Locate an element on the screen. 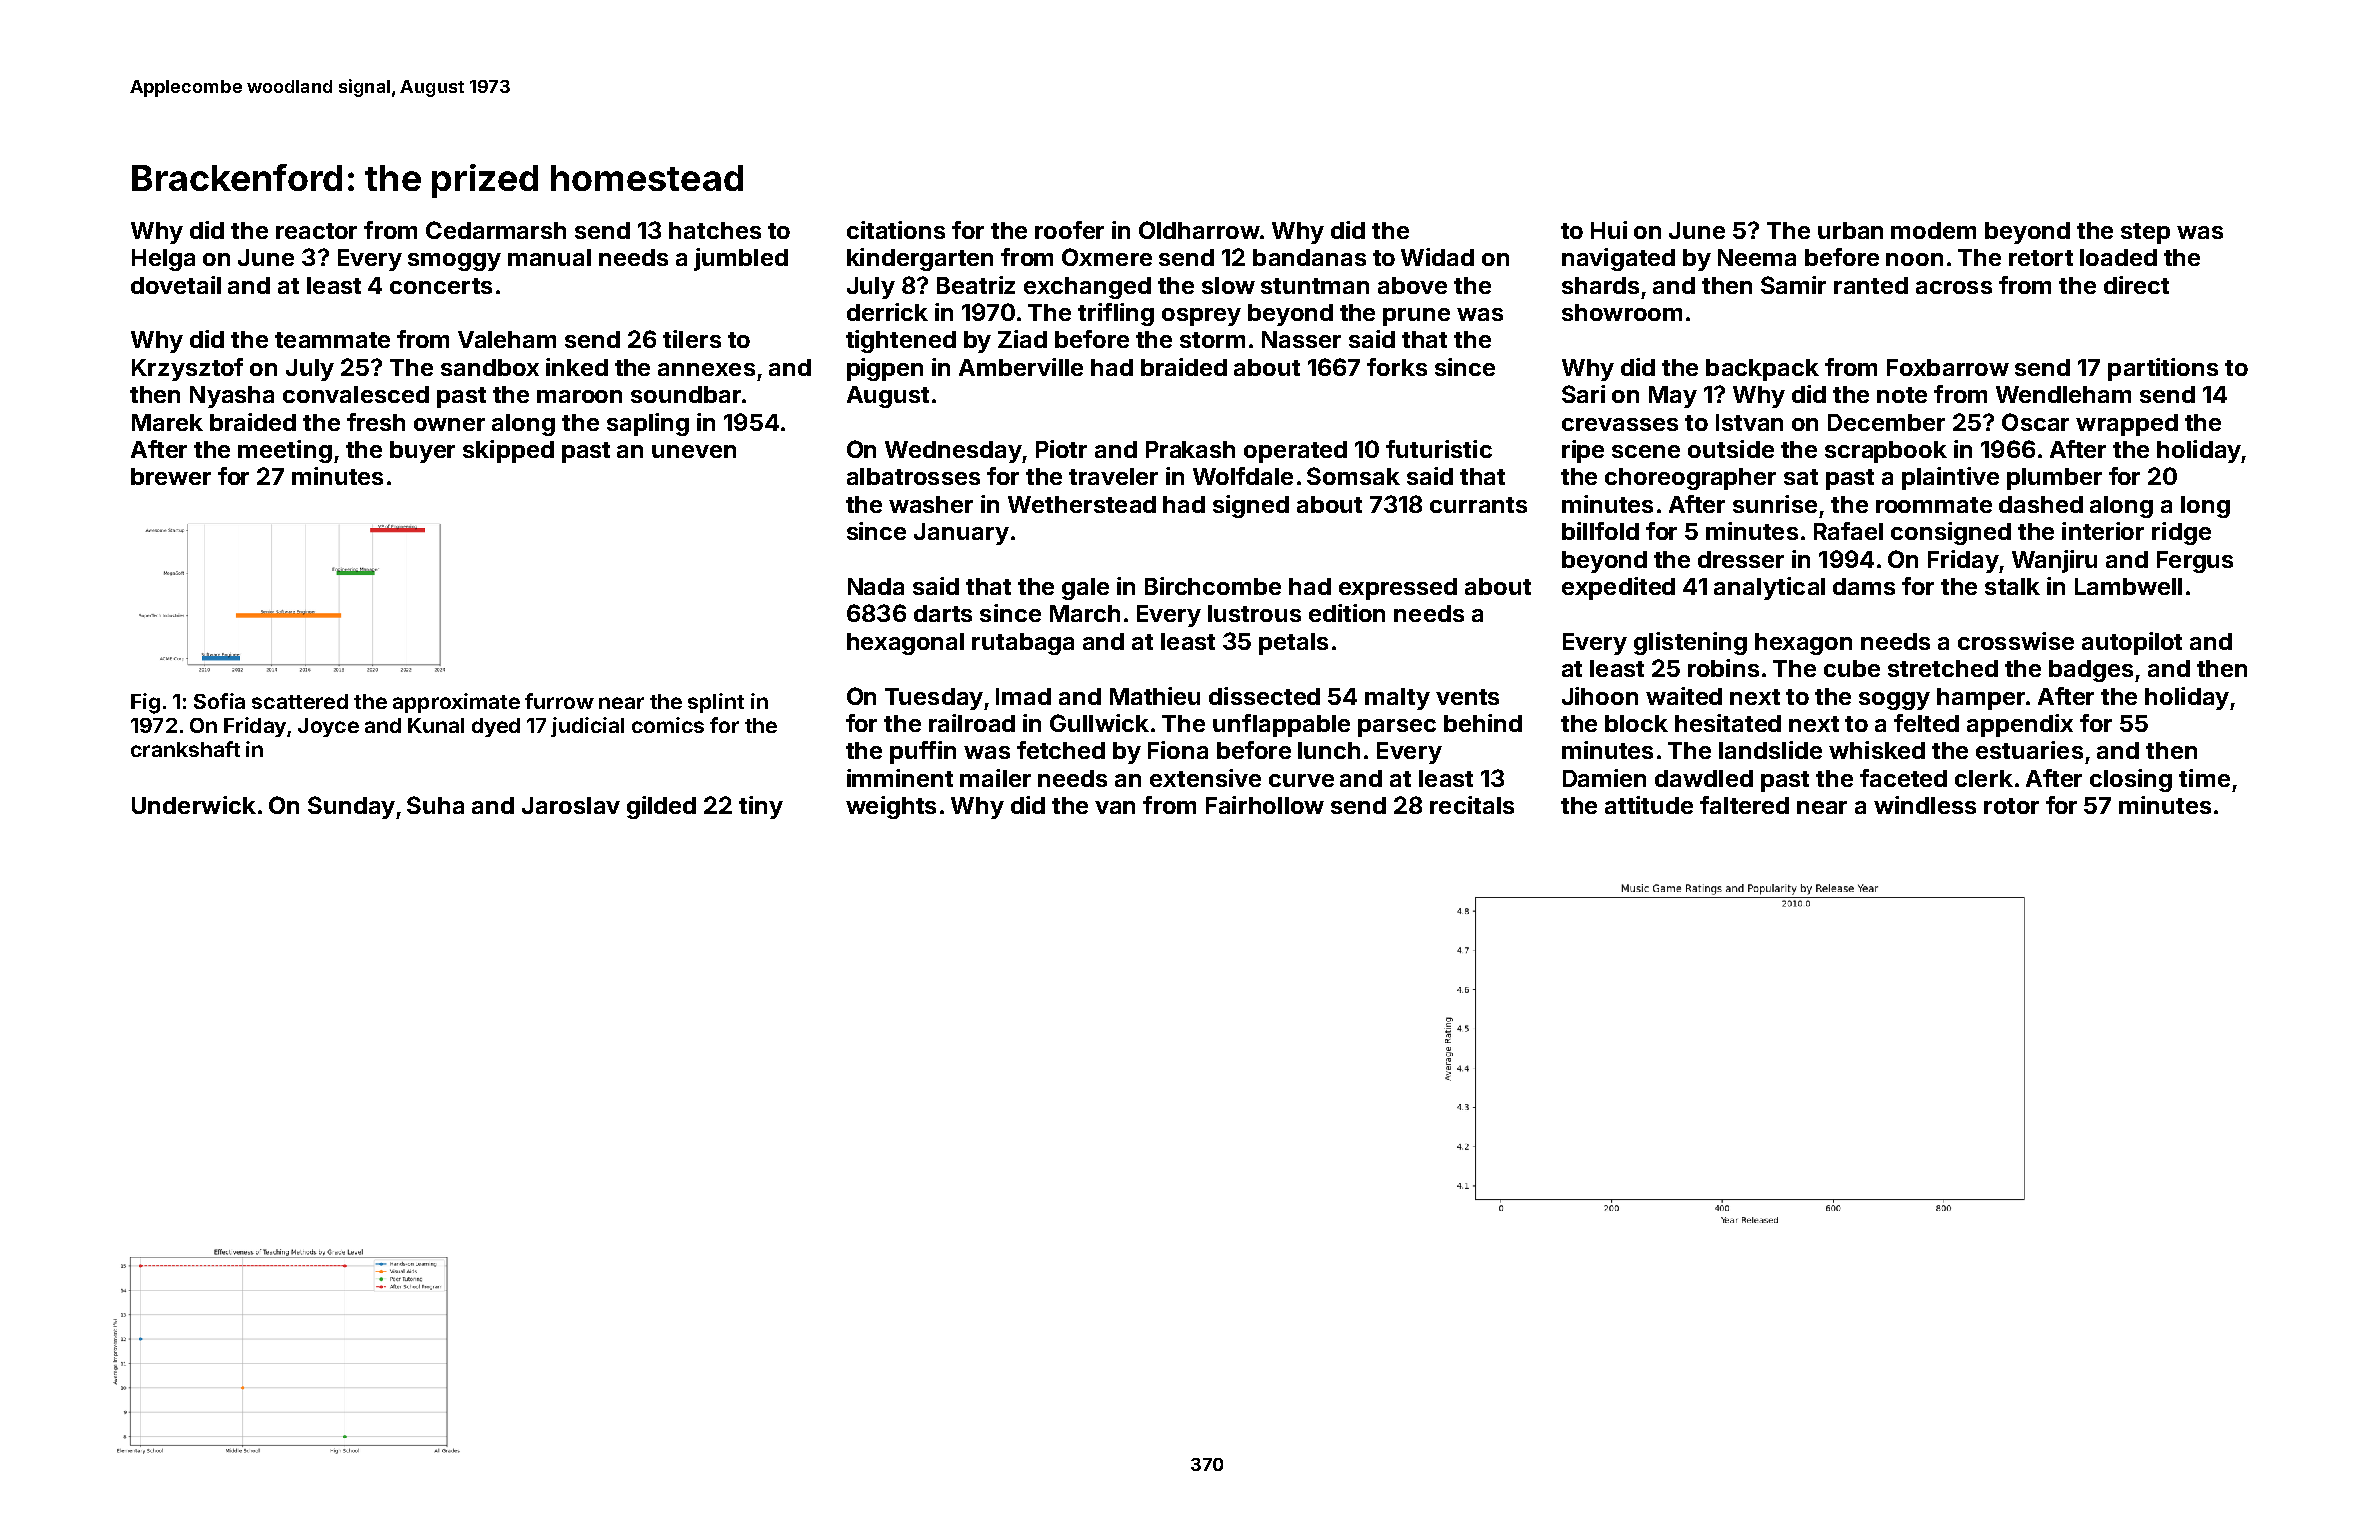 Image resolution: width=2380 pixels, height=1540 pixels. Marek is located at coordinates (167, 422).
